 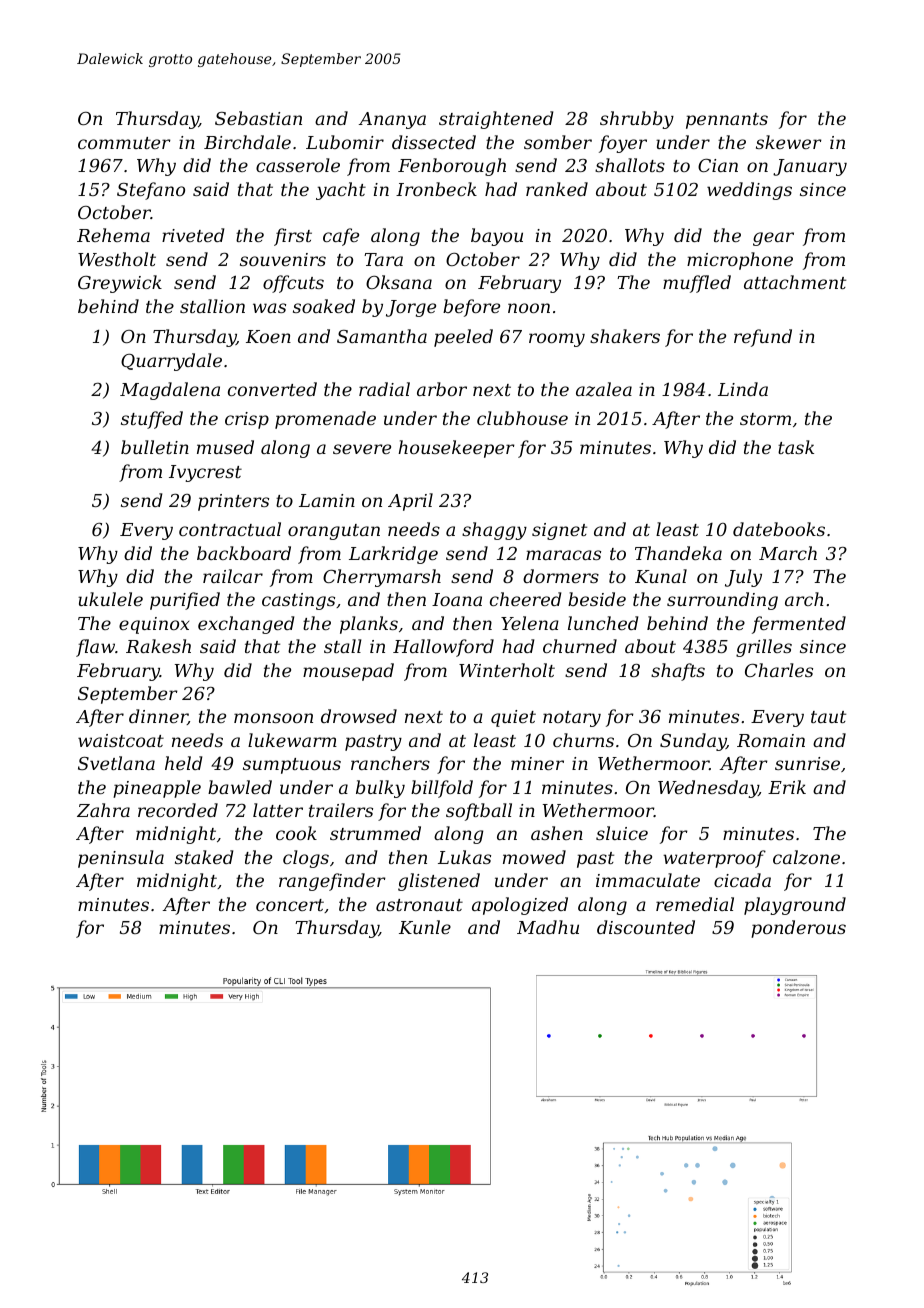 I want to click on gear, so click(x=773, y=239).
